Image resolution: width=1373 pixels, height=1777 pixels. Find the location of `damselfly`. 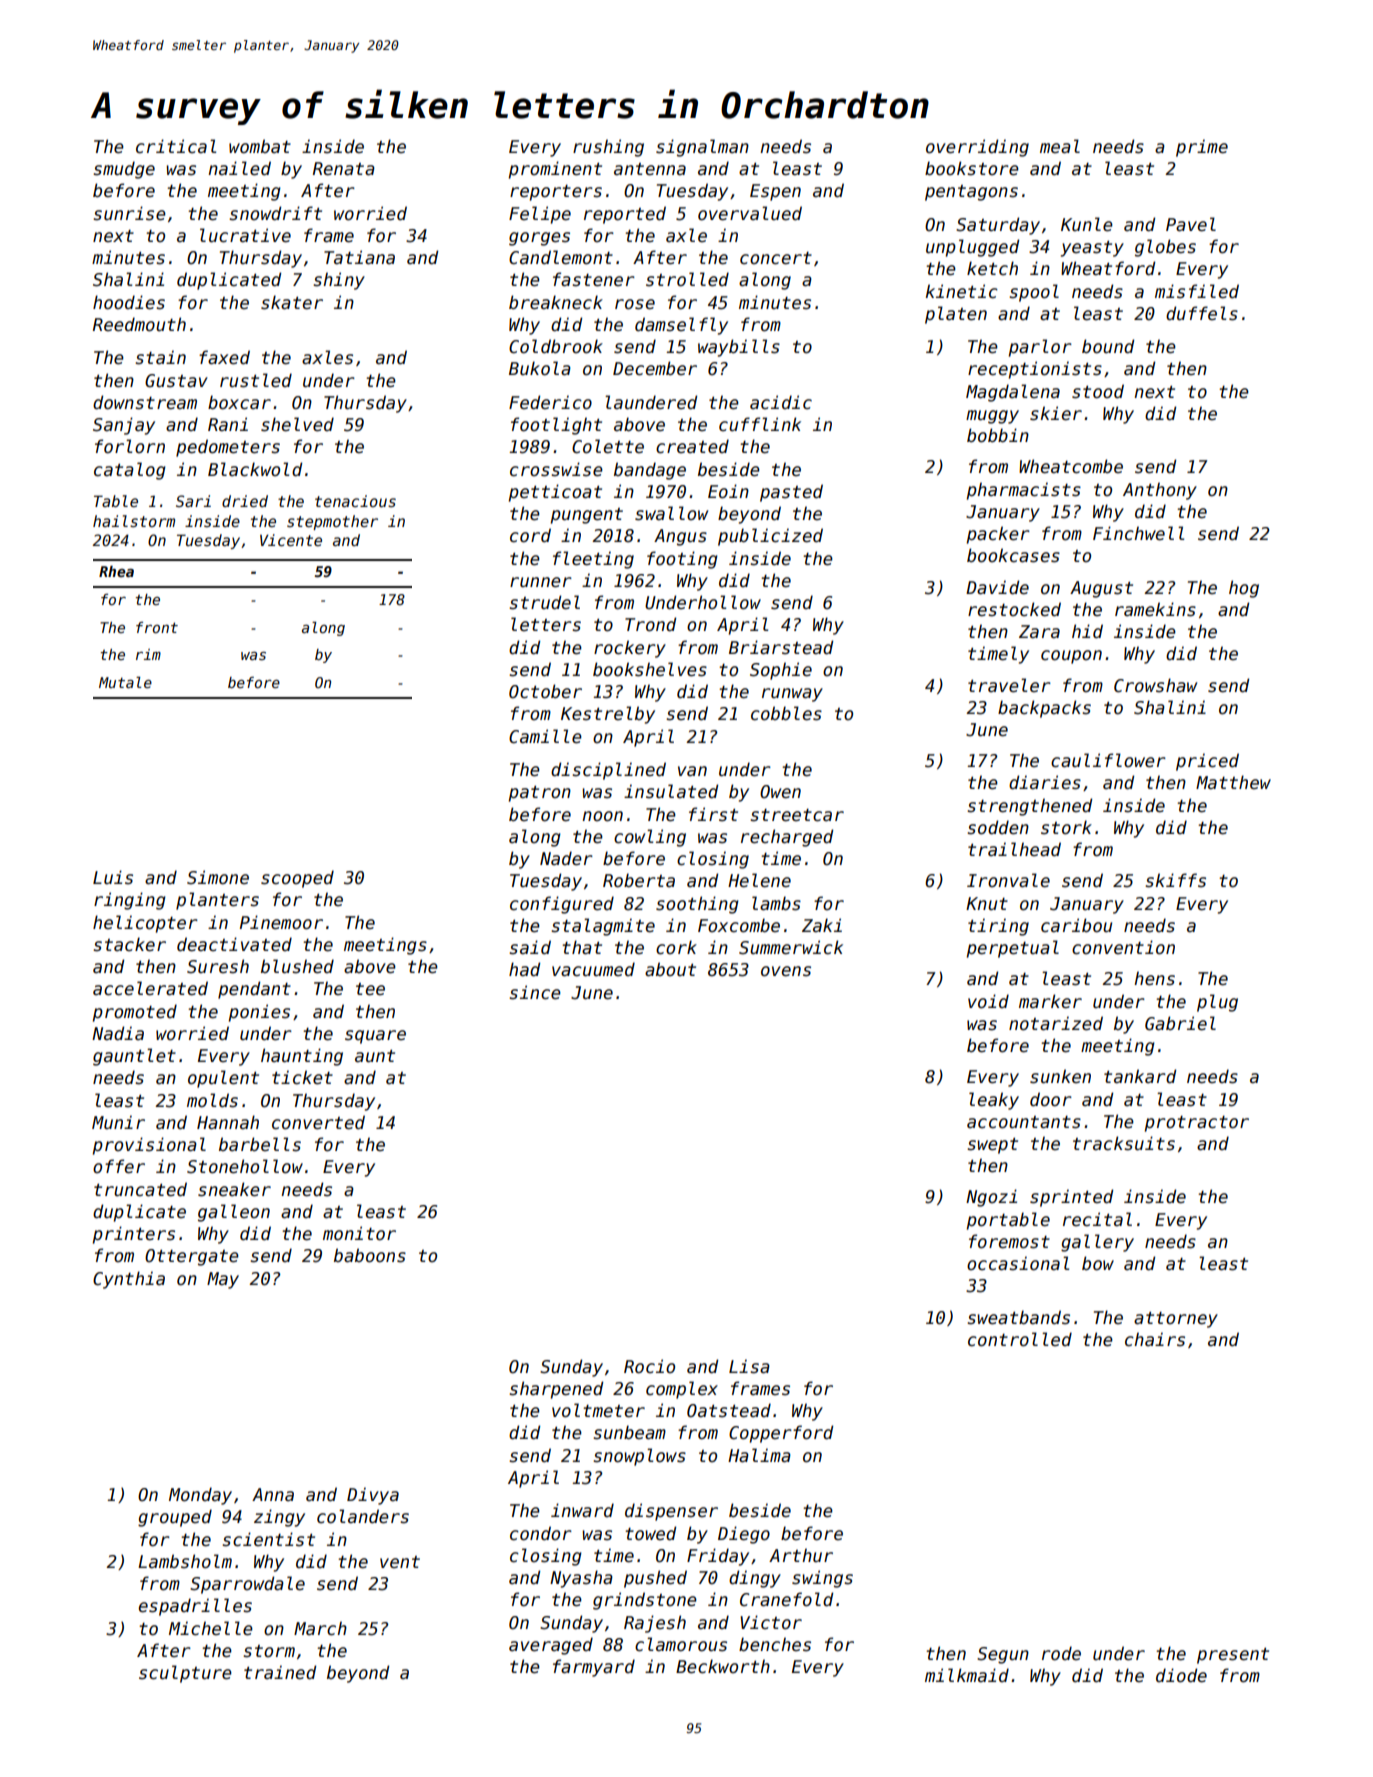

damselfly is located at coordinates (681, 326).
